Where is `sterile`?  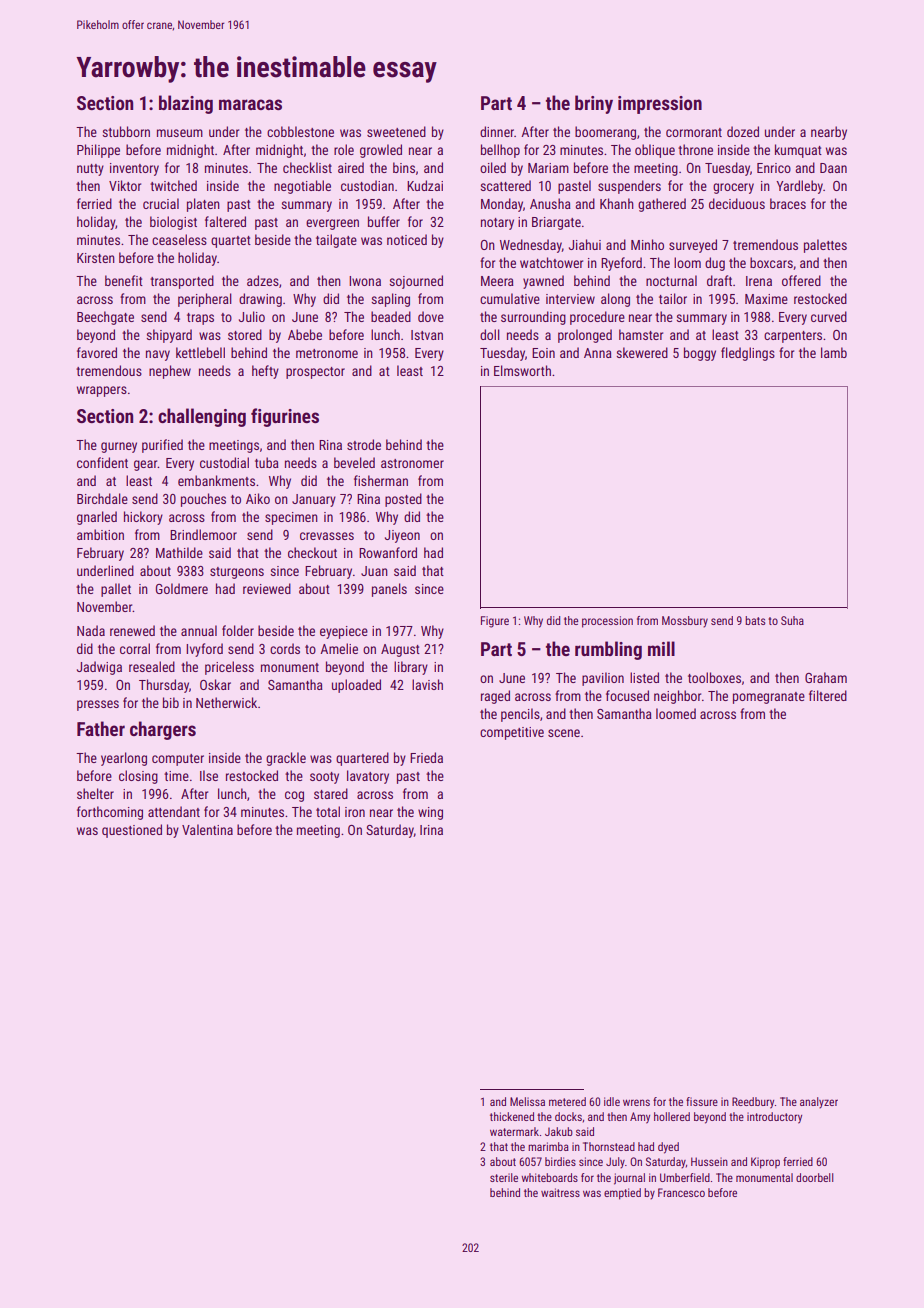
sterile is located at coordinates (504, 1177).
